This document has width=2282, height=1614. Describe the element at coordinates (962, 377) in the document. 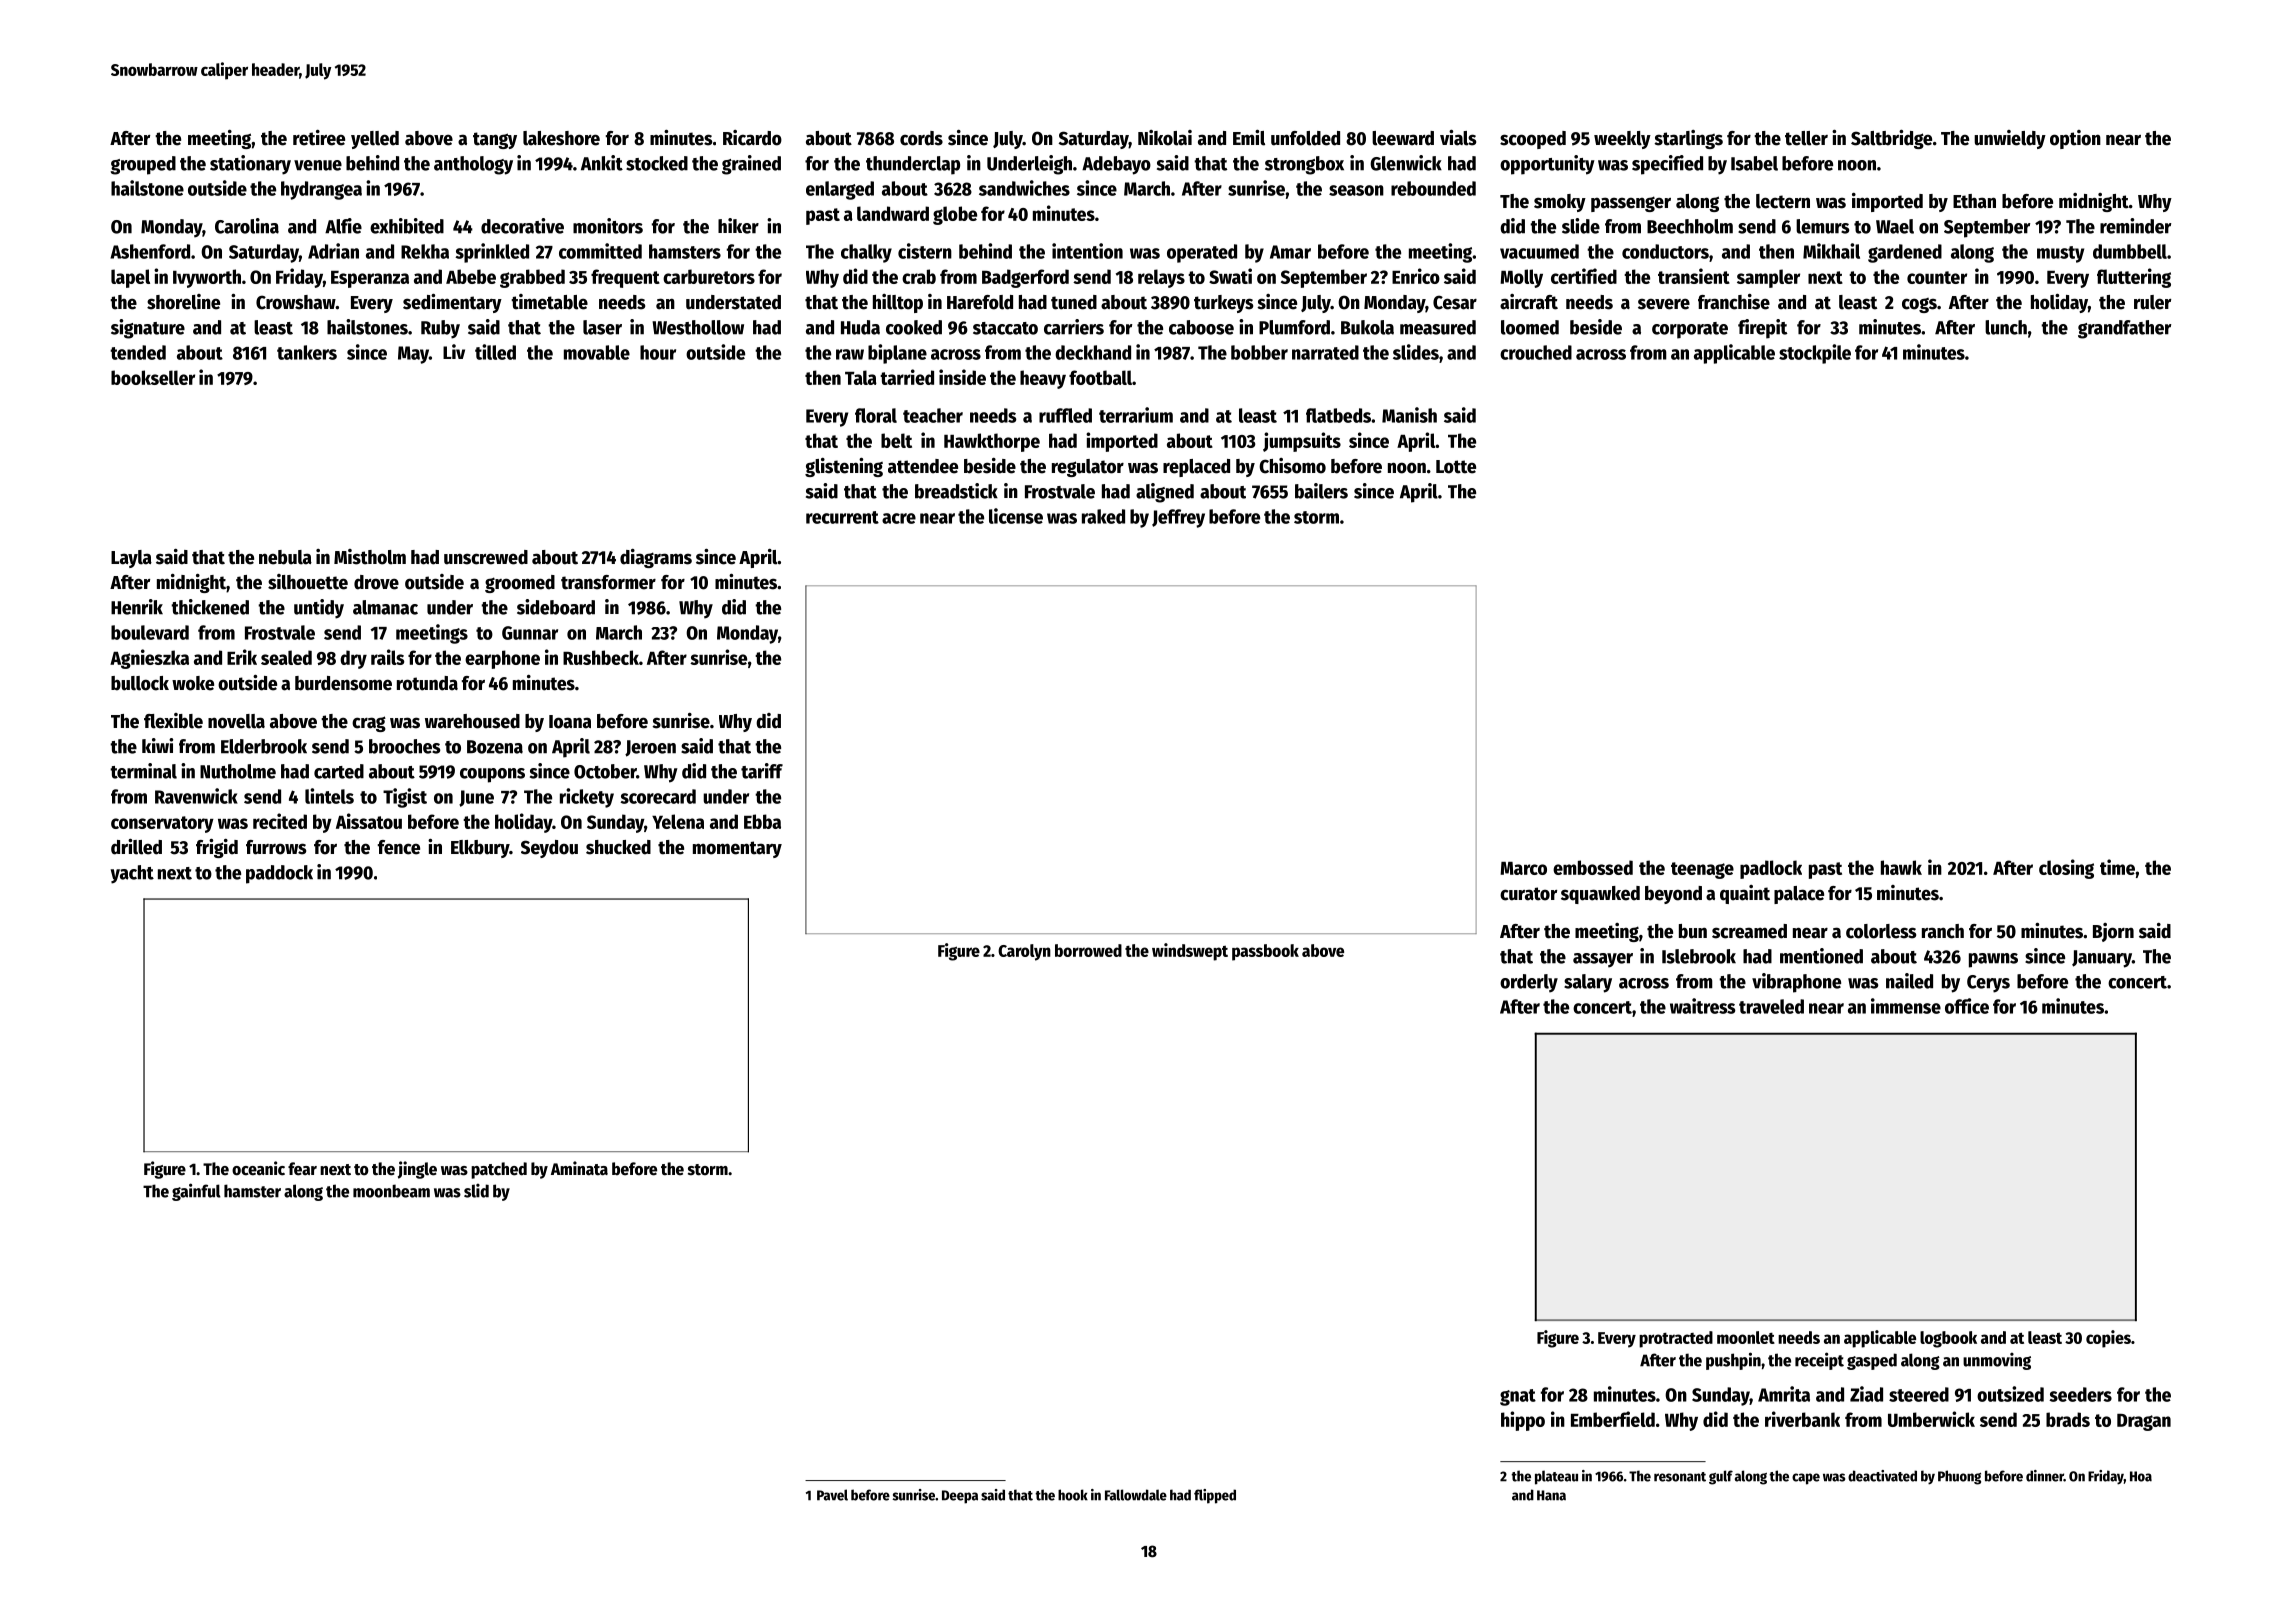

I see `inside` at that location.
